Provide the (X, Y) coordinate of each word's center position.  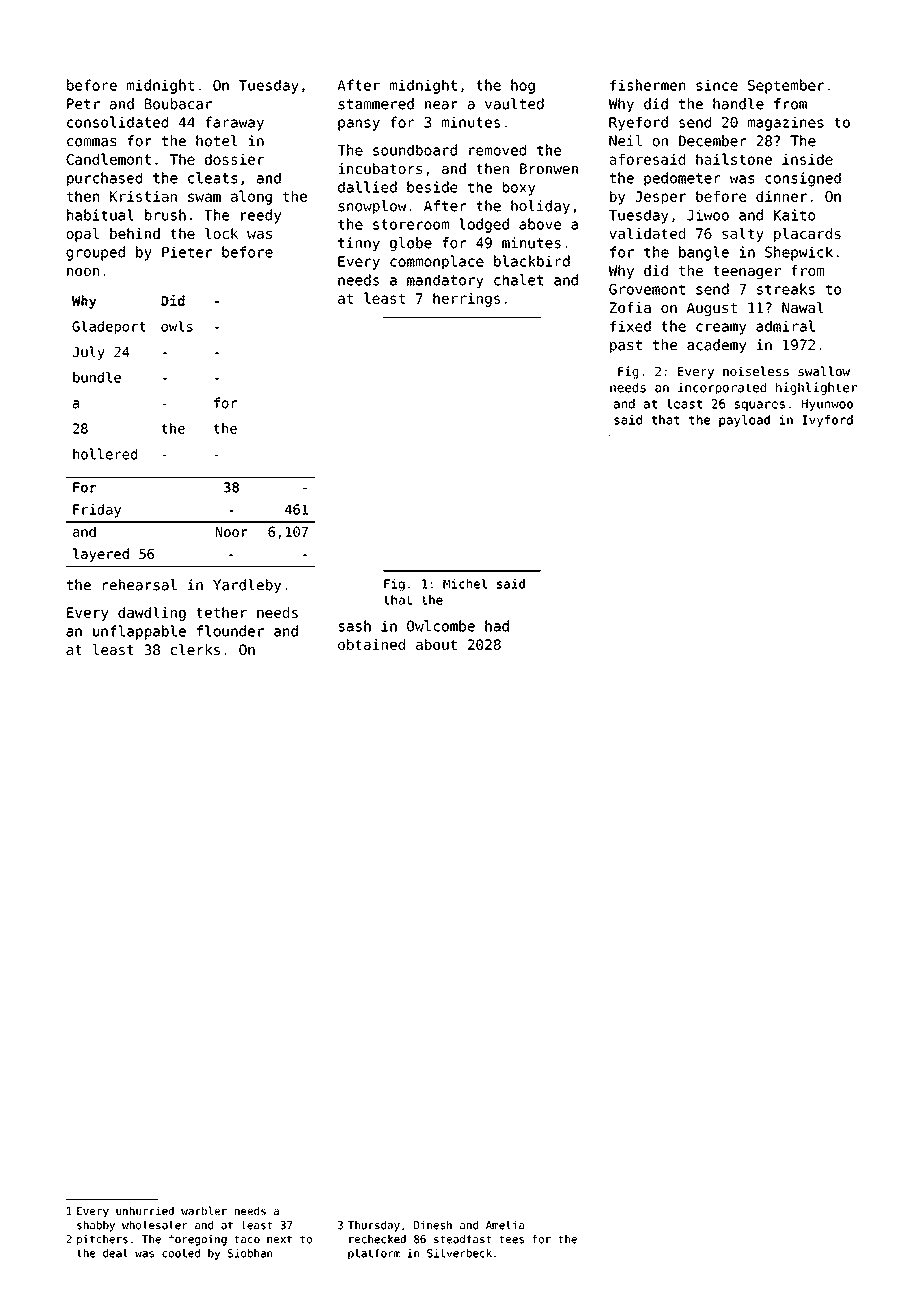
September (786, 86)
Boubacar (178, 104)
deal (115, 1253)
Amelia (505, 1225)
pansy (359, 125)
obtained (371, 644)
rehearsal (140, 585)
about (436, 644)
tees (511, 1239)
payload (744, 421)
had (497, 626)
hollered (105, 454)
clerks (195, 649)
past (626, 346)
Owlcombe (441, 626)
